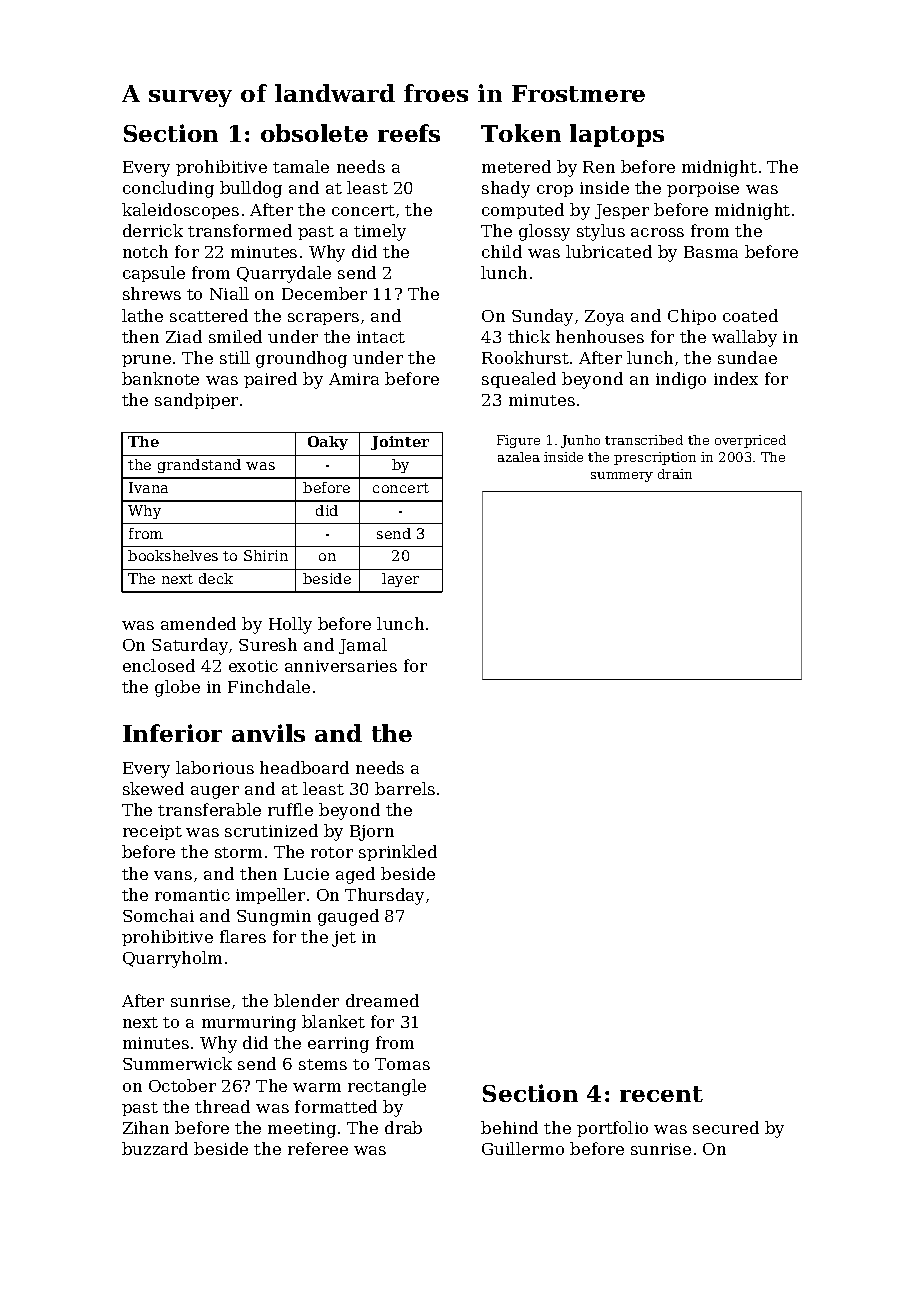  I want to click on laptops, so click(617, 135).
